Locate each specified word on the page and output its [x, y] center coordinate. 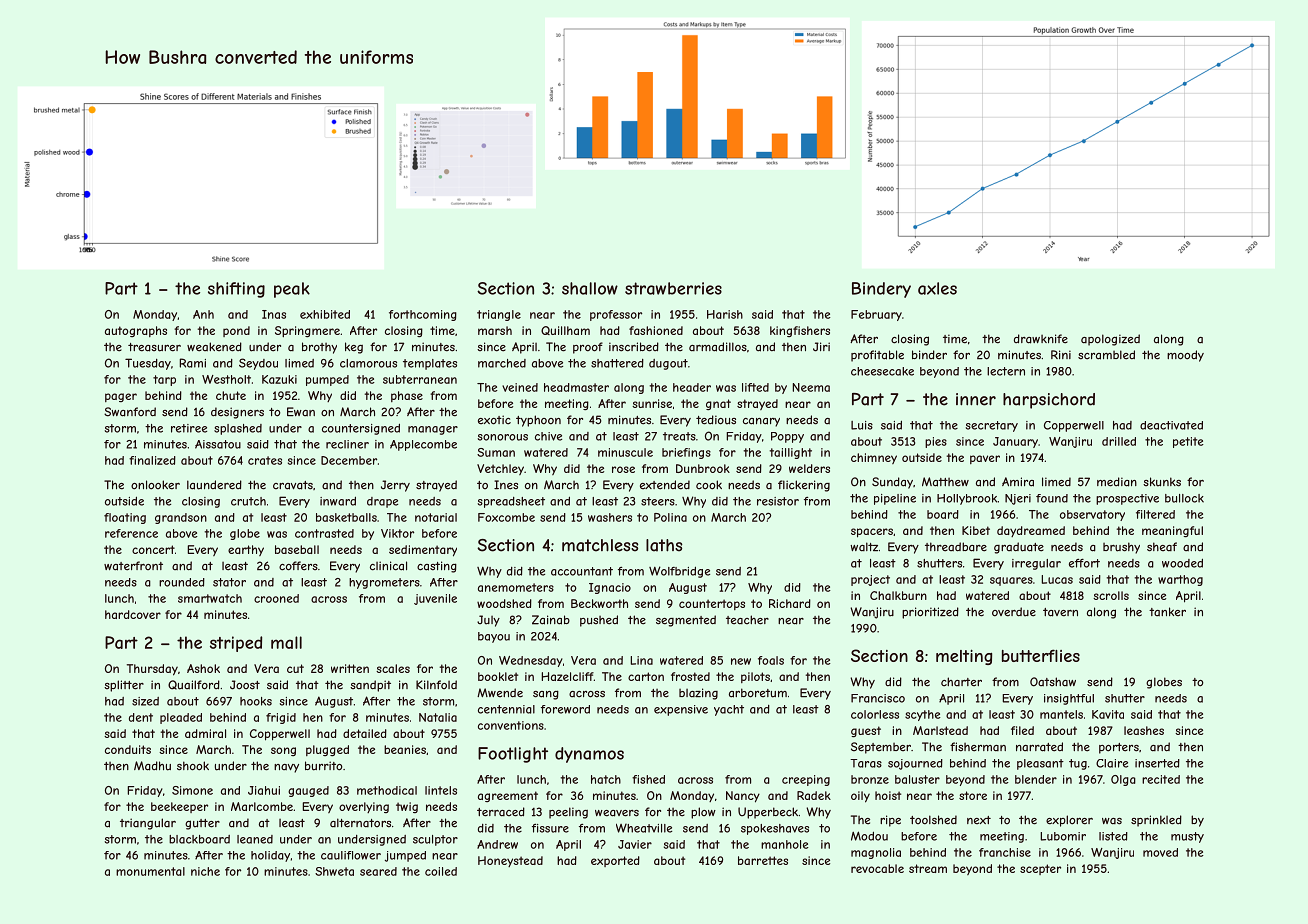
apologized [1110, 340]
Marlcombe [262, 806]
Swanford [130, 412]
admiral [205, 733]
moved [1160, 852]
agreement [508, 796]
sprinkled [1156, 821]
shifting [236, 290]
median [1117, 482]
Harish [725, 314]
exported [615, 861]
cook [709, 485]
